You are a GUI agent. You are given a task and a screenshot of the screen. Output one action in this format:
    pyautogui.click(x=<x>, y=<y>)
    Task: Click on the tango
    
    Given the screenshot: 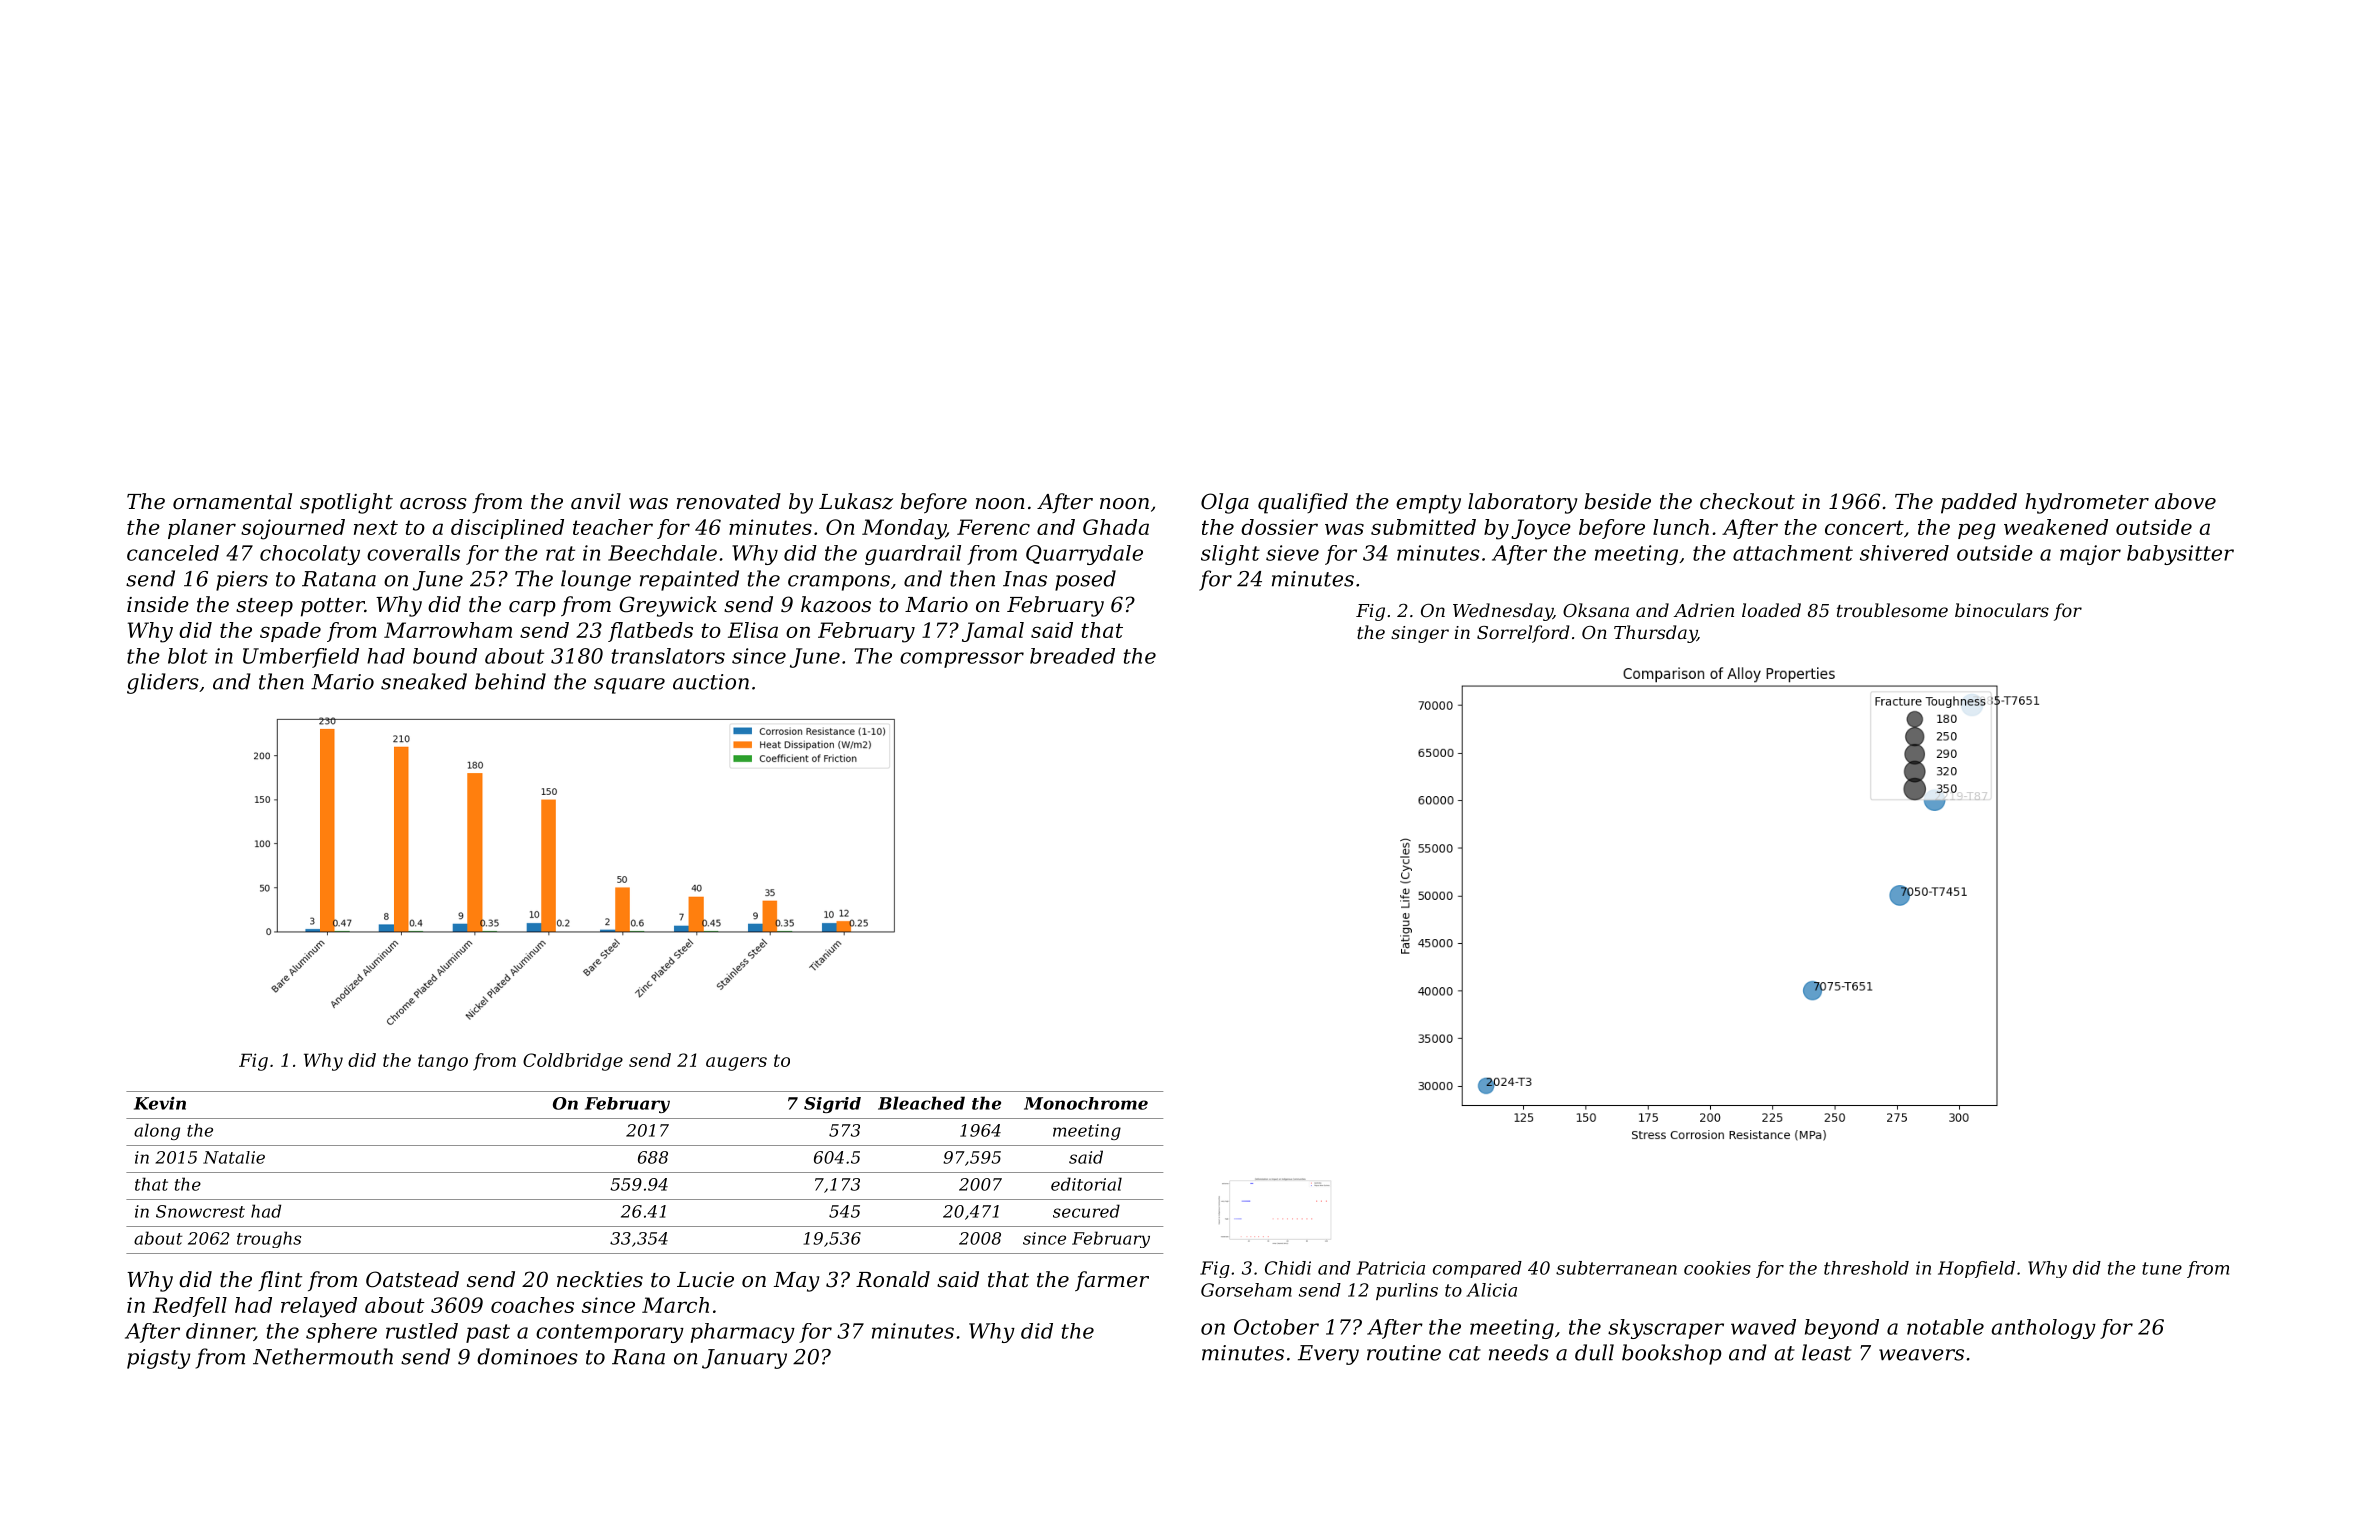 What is the action you would take?
    pyautogui.click(x=443, y=1062)
